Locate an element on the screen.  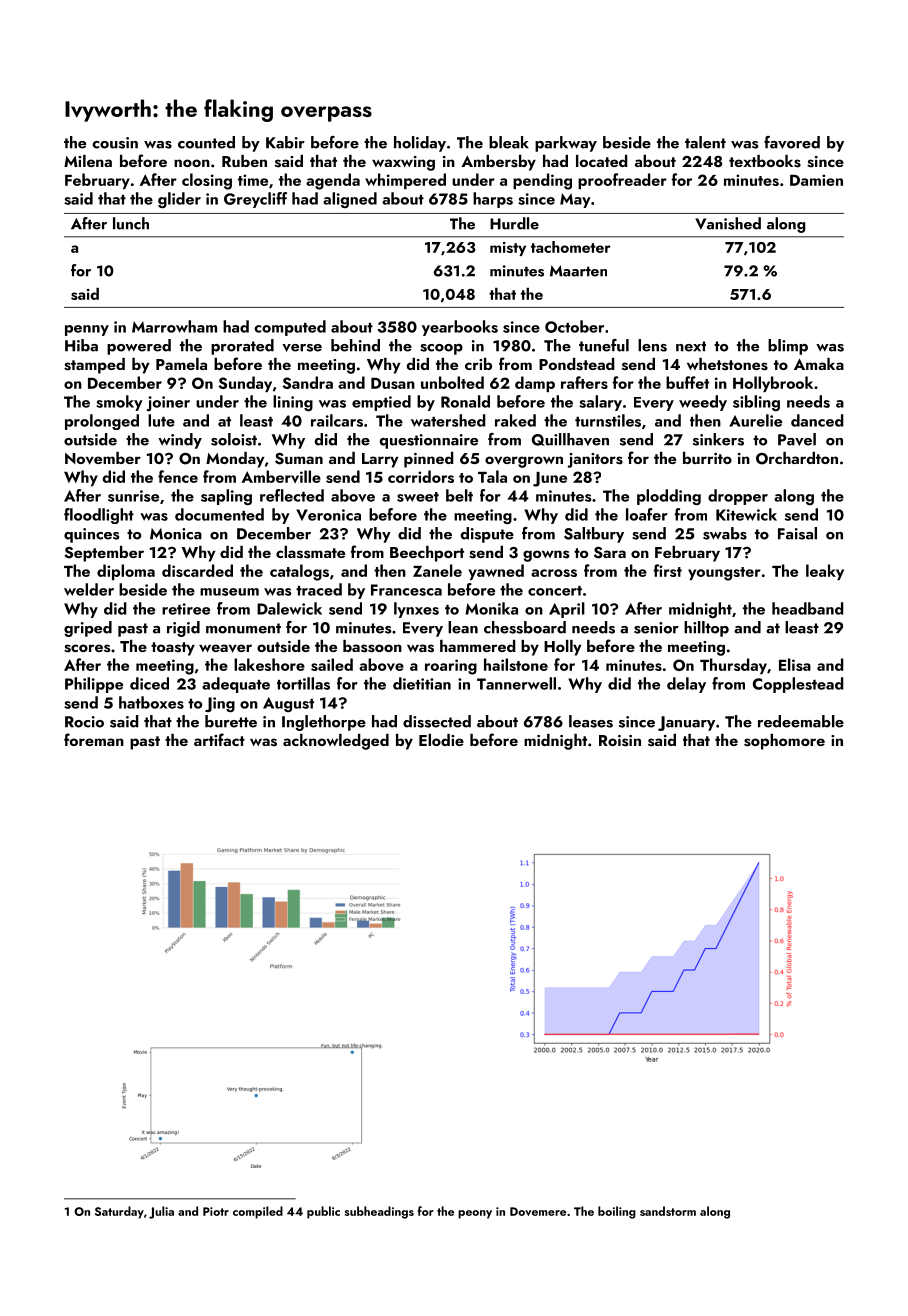
raked is located at coordinates (515, 420).
